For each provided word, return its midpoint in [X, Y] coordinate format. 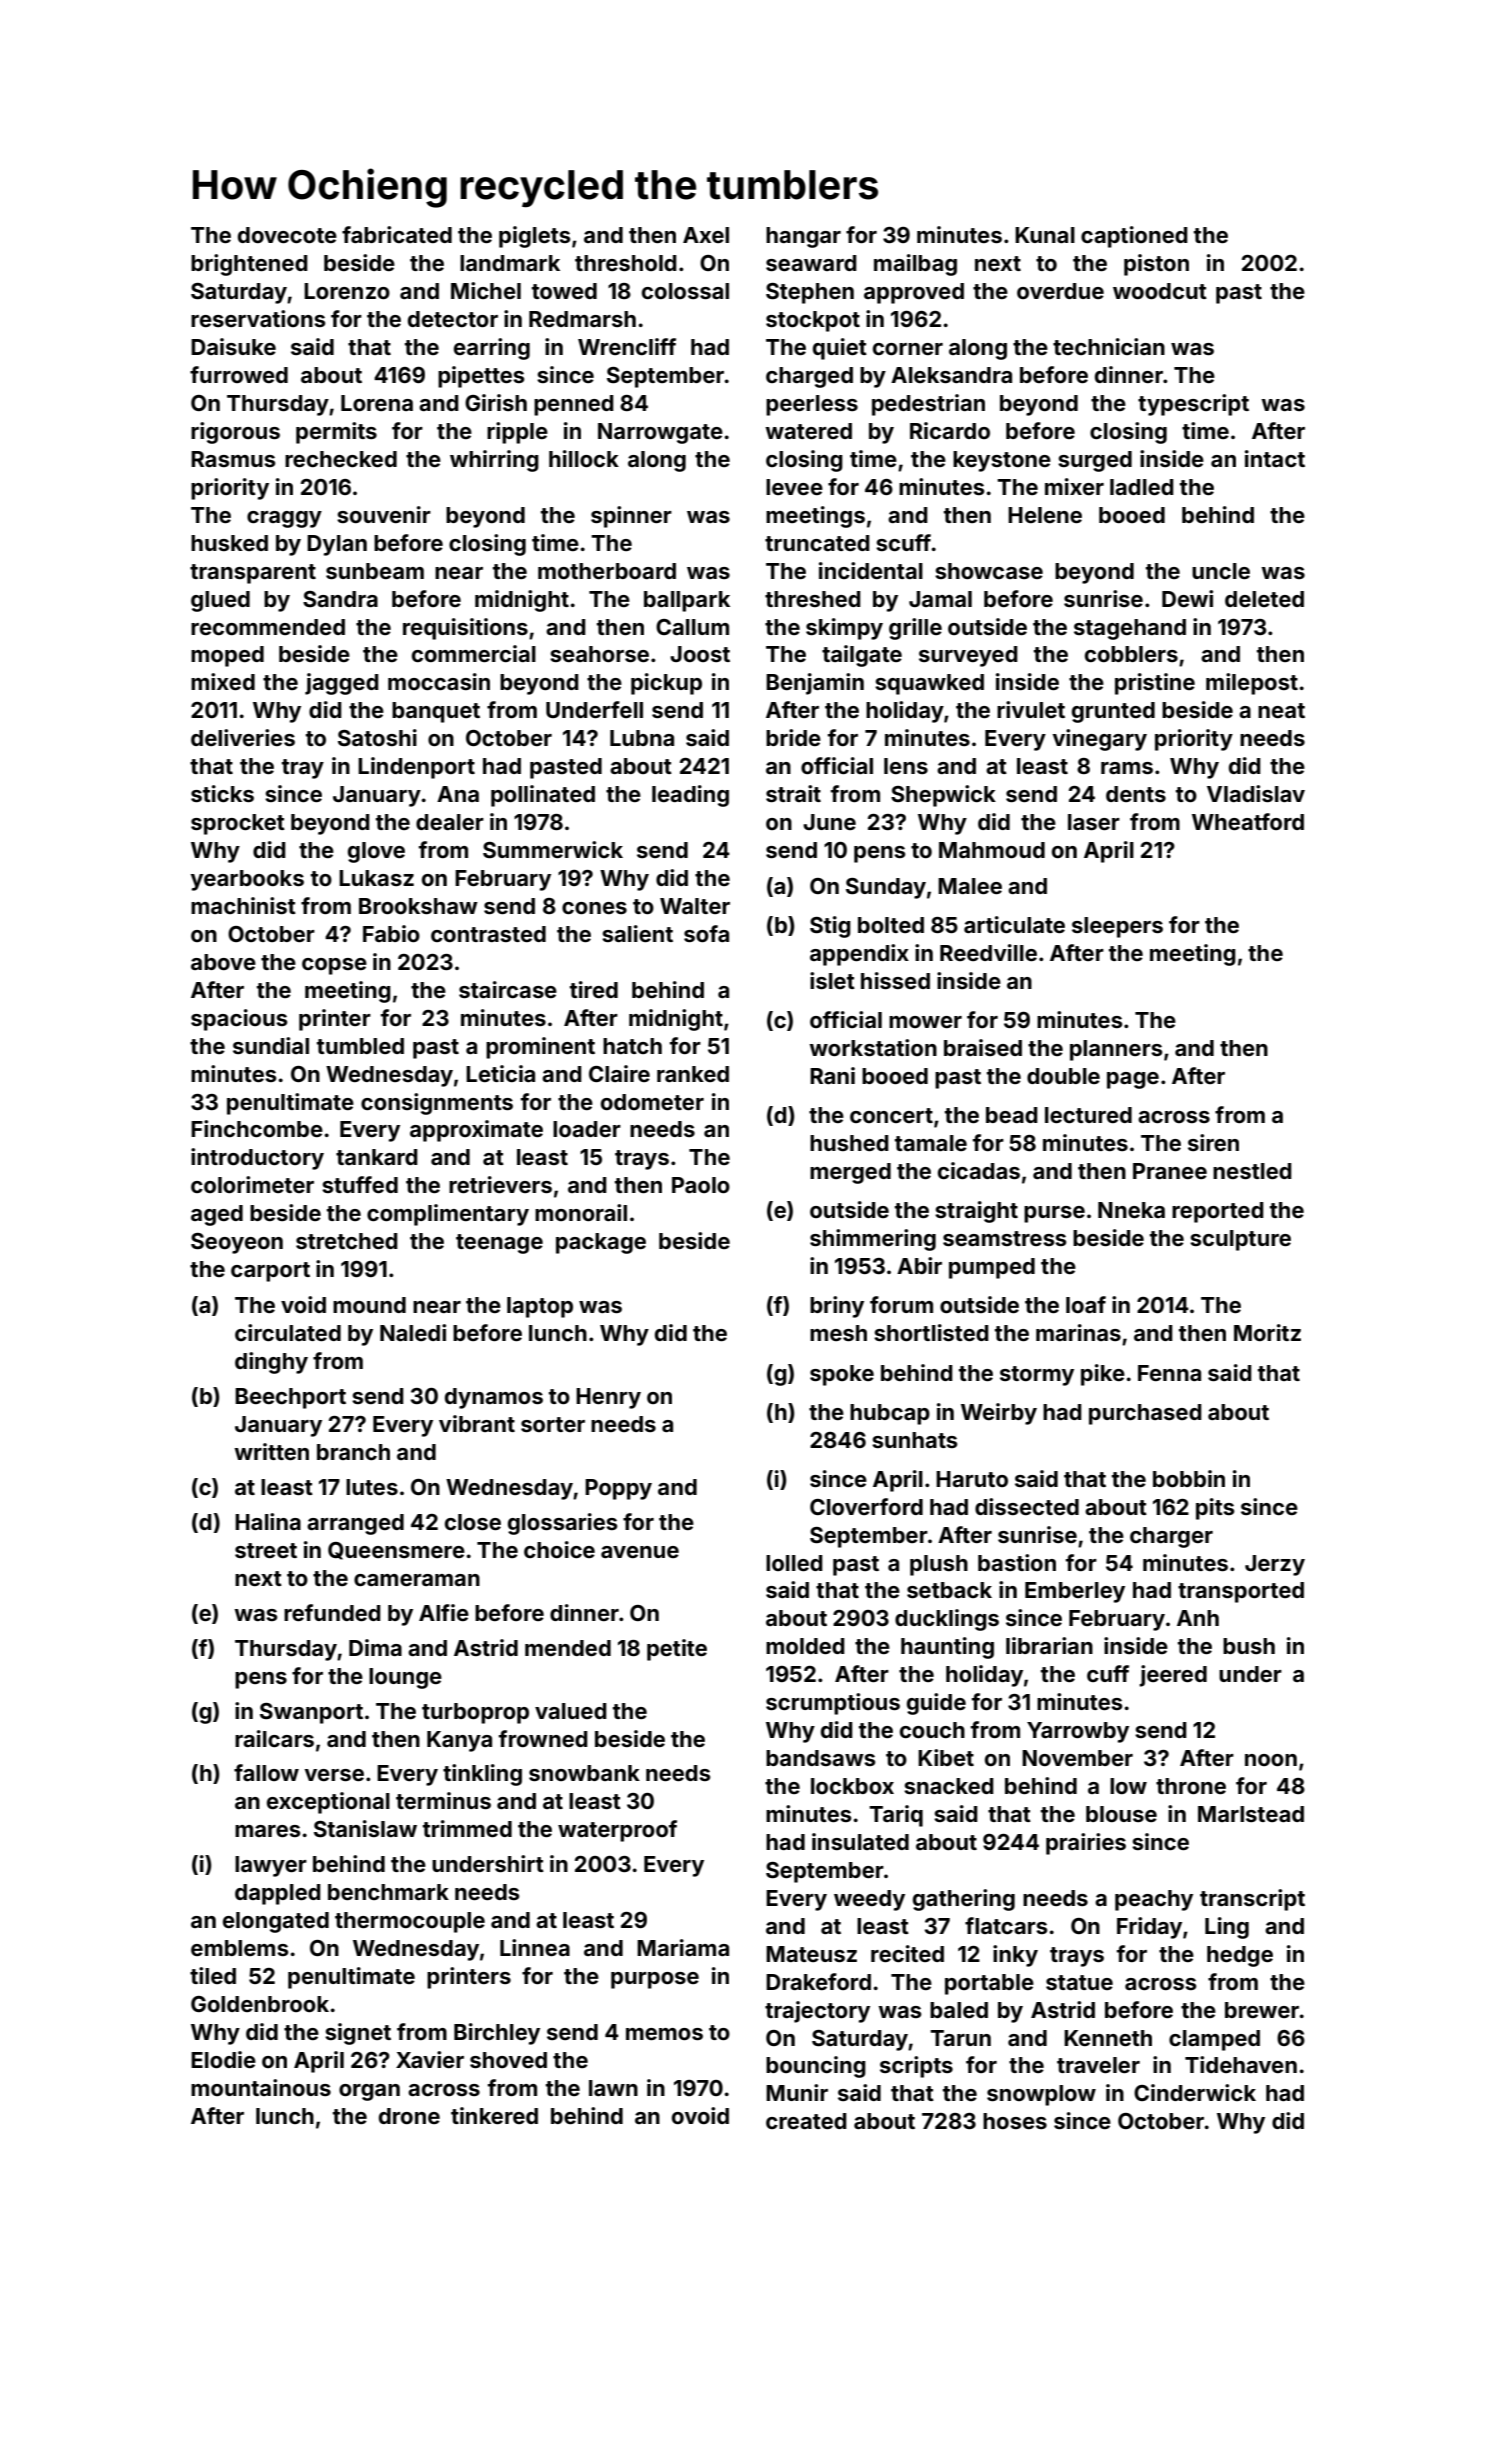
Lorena [377, 403]
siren [1213, 1142]
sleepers [1117, 927]
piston [1156, 265]
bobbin [1189, 1478]
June [829, 822]
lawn [613, 2088]
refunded [332, 1612]
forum [901, 1304]
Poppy [618, 1489]
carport [270, 1272]
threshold [626, 263]
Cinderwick [1195, 2092]
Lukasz [376, 878]
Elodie [223, 2059]
